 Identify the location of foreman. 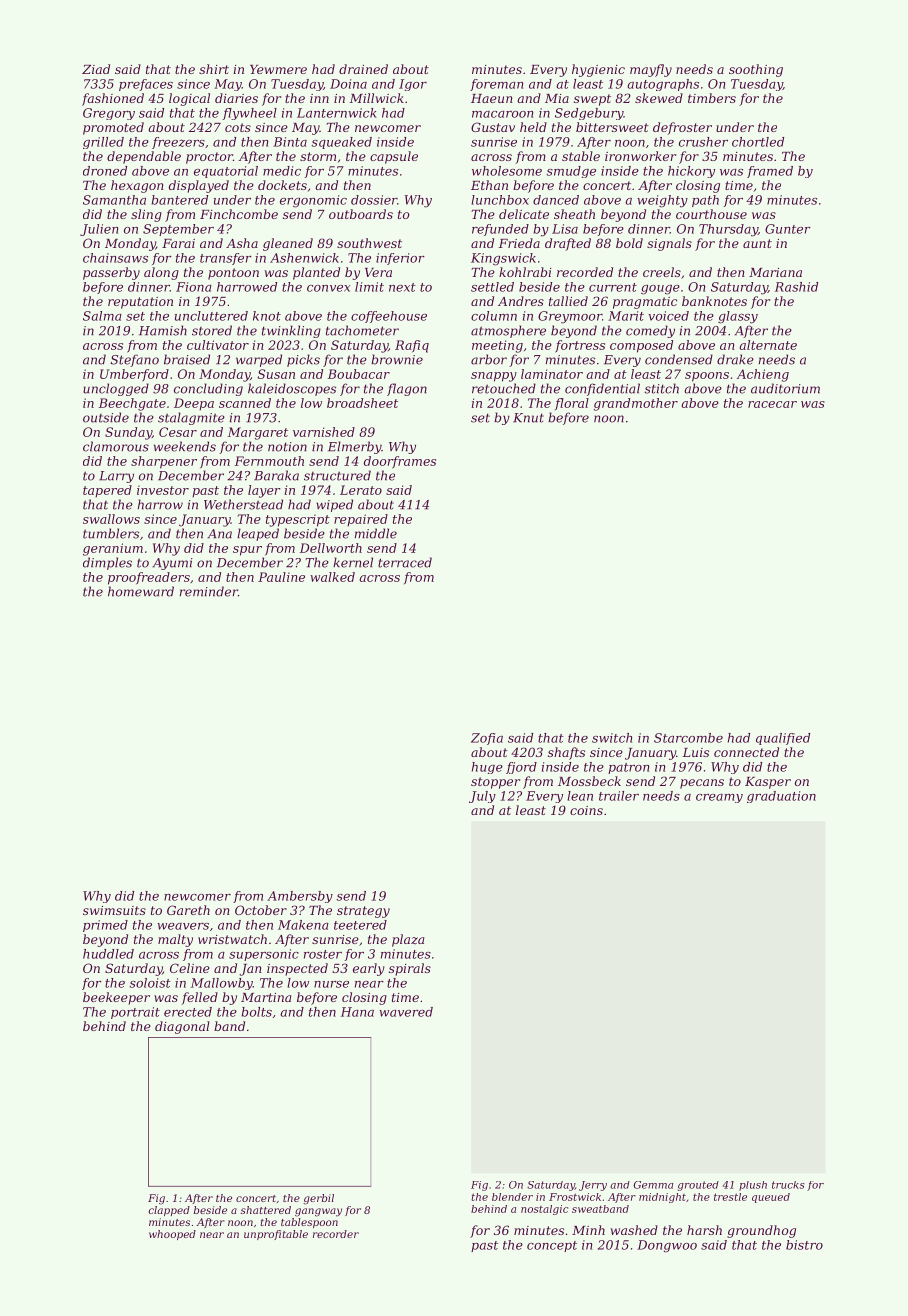
(496, 85).
